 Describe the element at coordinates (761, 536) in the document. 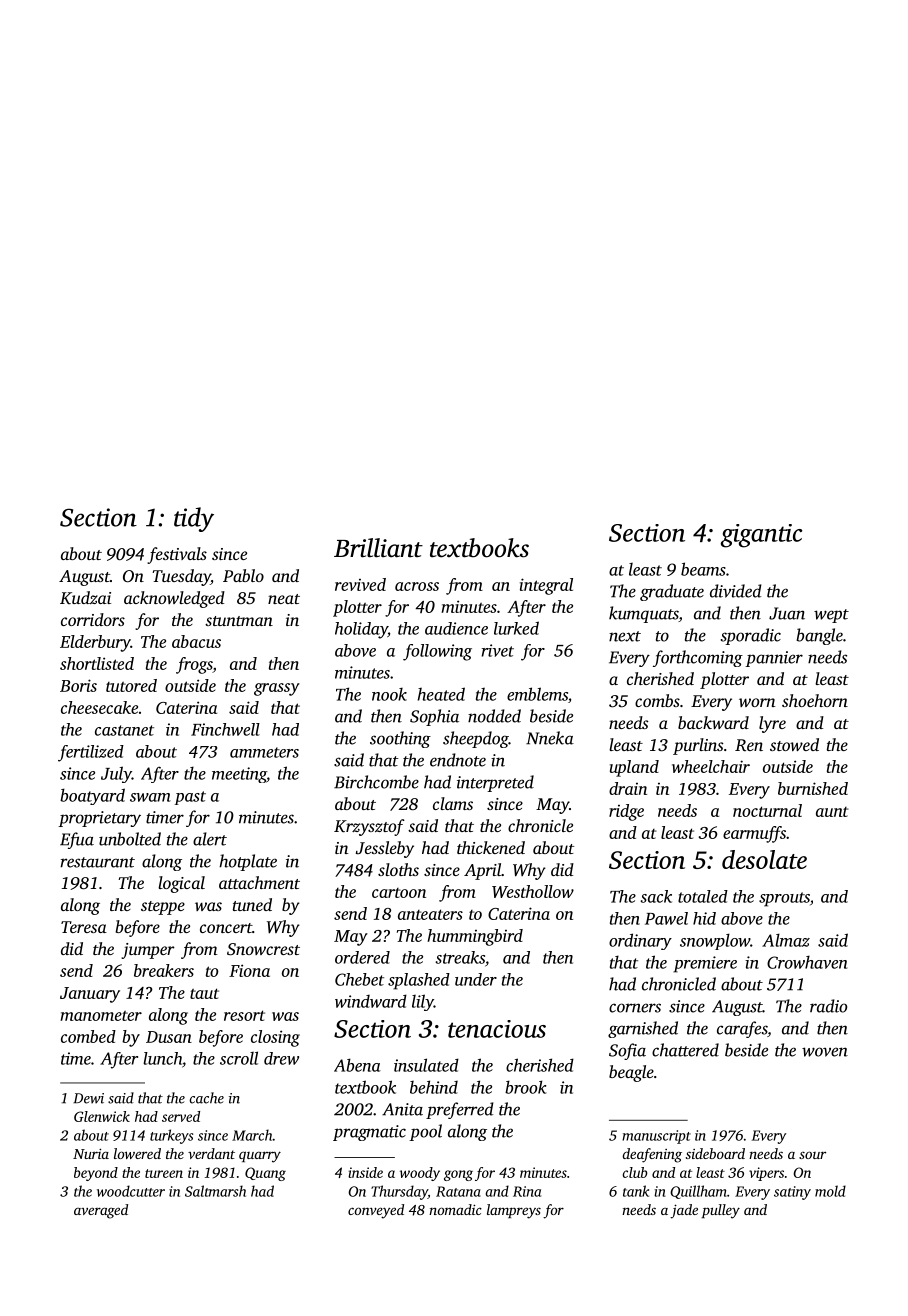

I see `gigantic` at that location.
